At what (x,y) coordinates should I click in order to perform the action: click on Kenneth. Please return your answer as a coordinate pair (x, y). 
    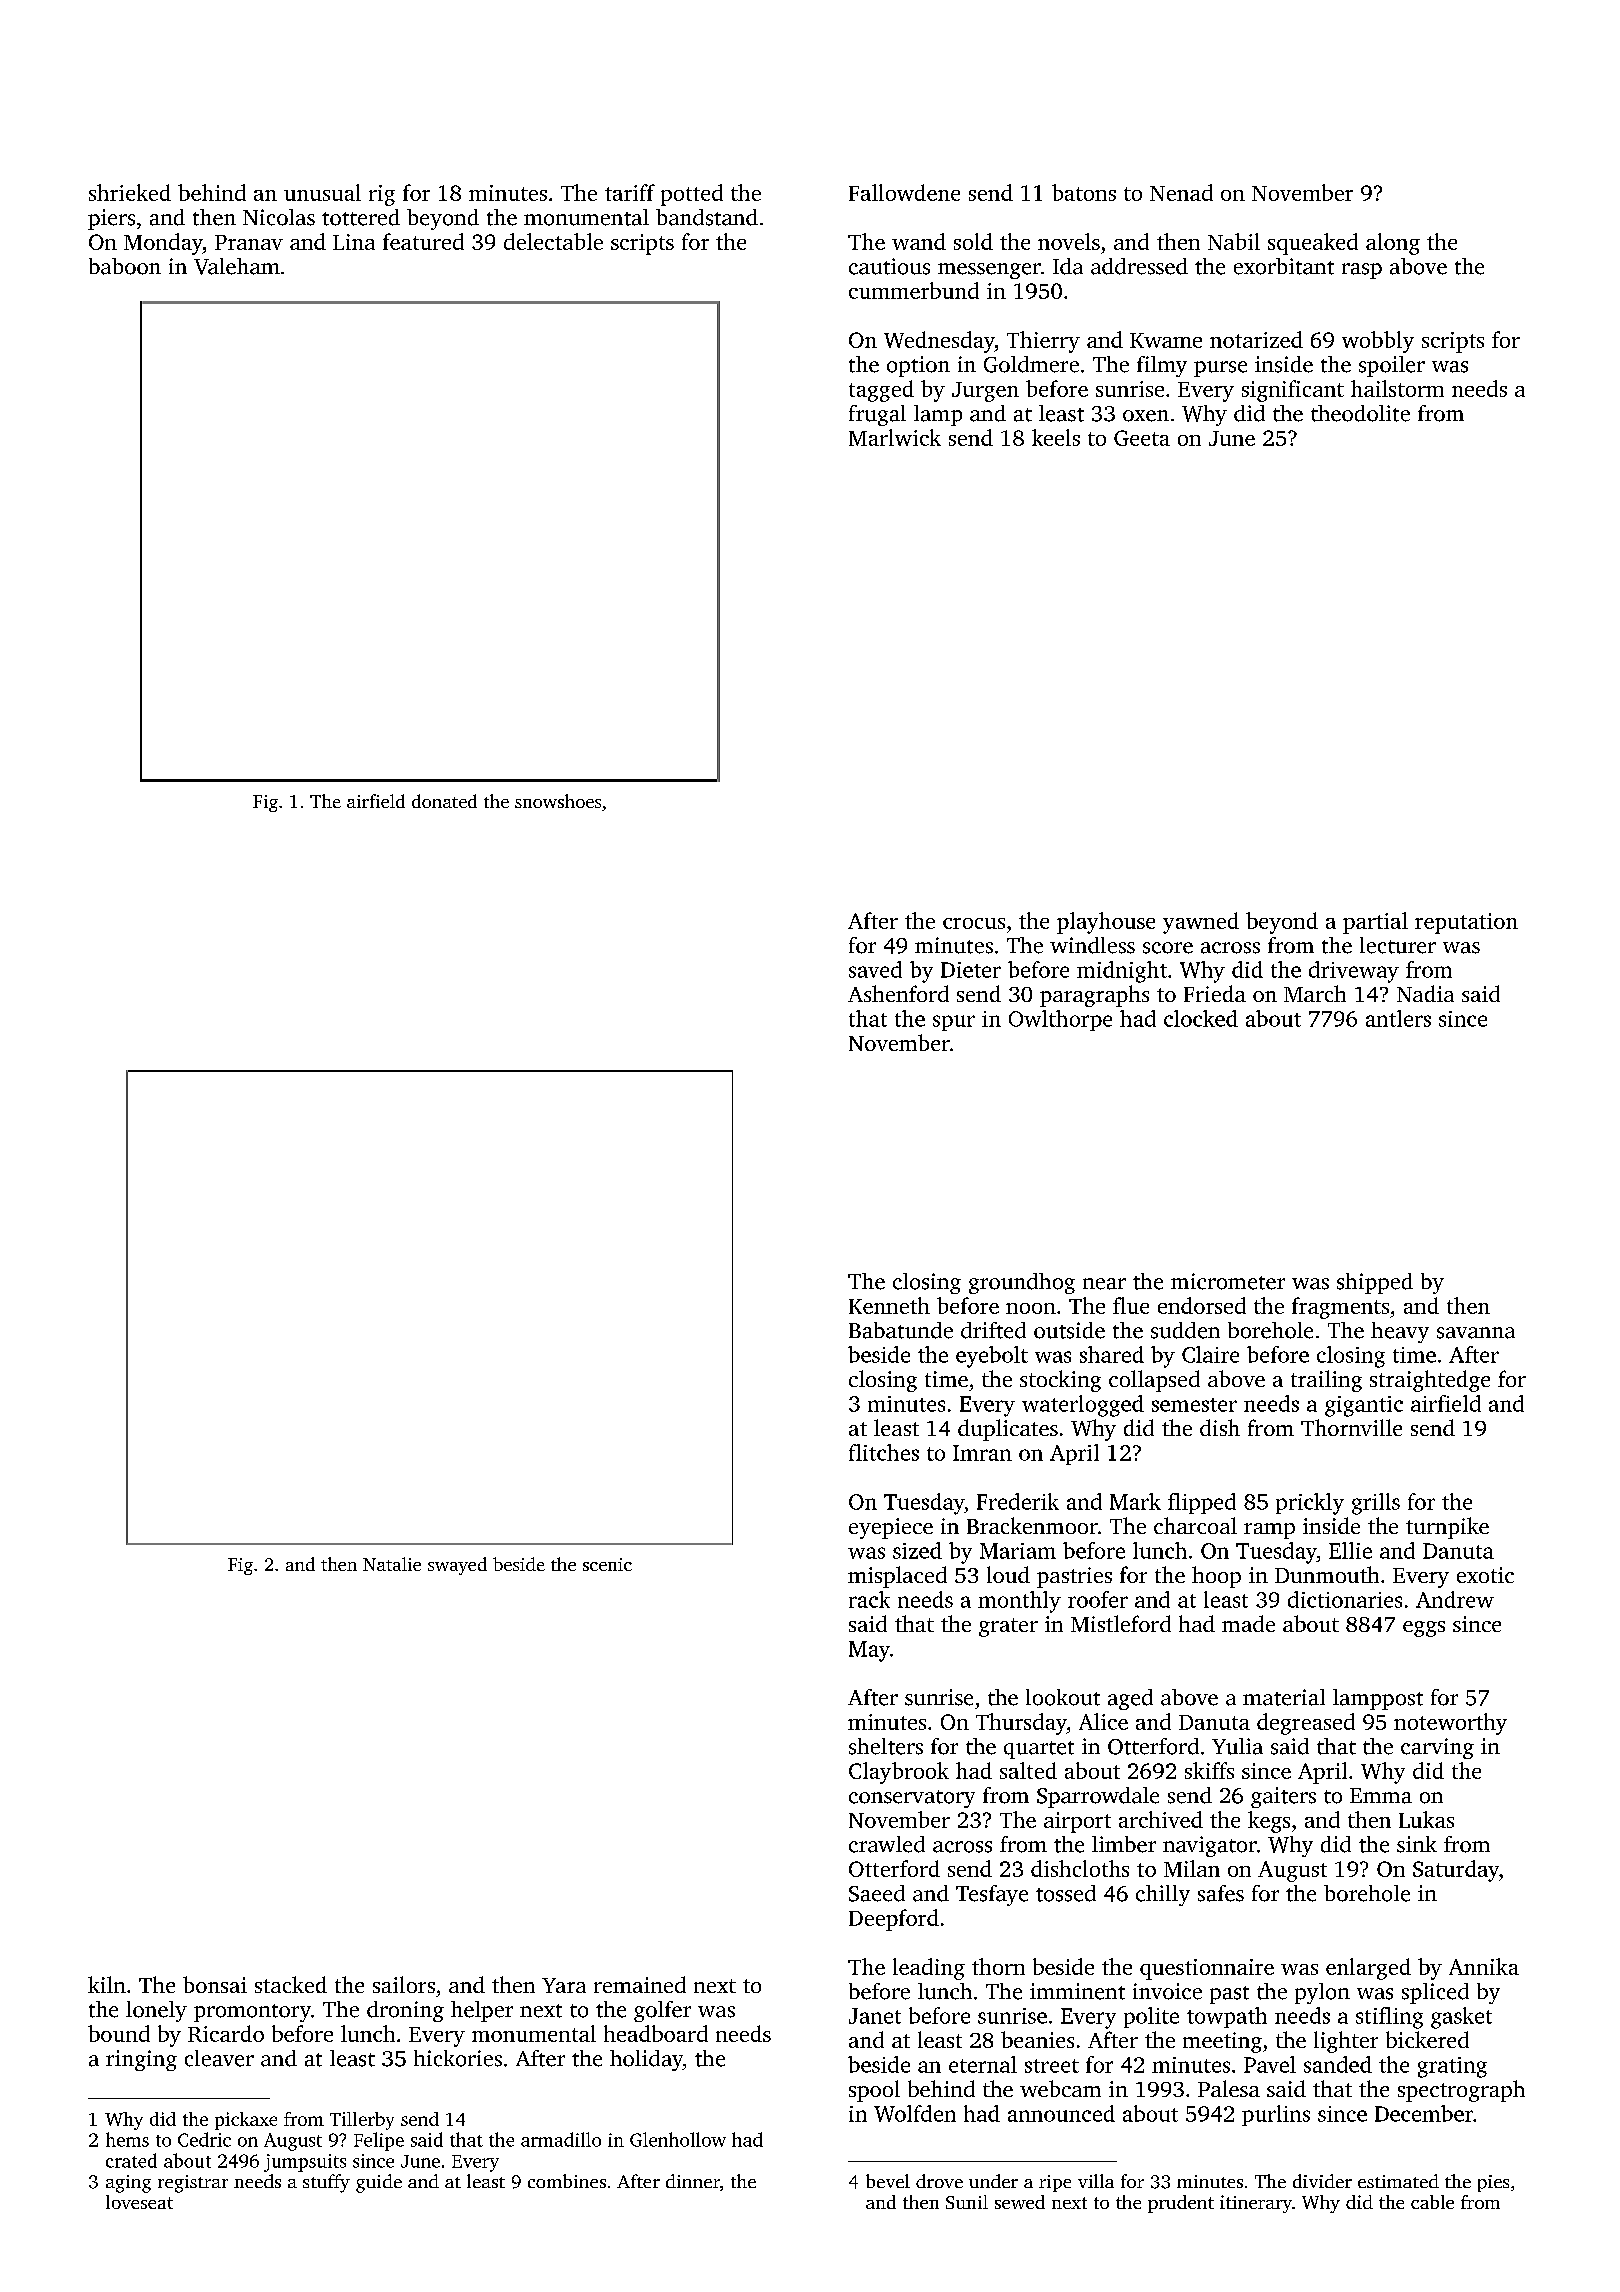
    Looking at the image, I should click on (889, 1305).
